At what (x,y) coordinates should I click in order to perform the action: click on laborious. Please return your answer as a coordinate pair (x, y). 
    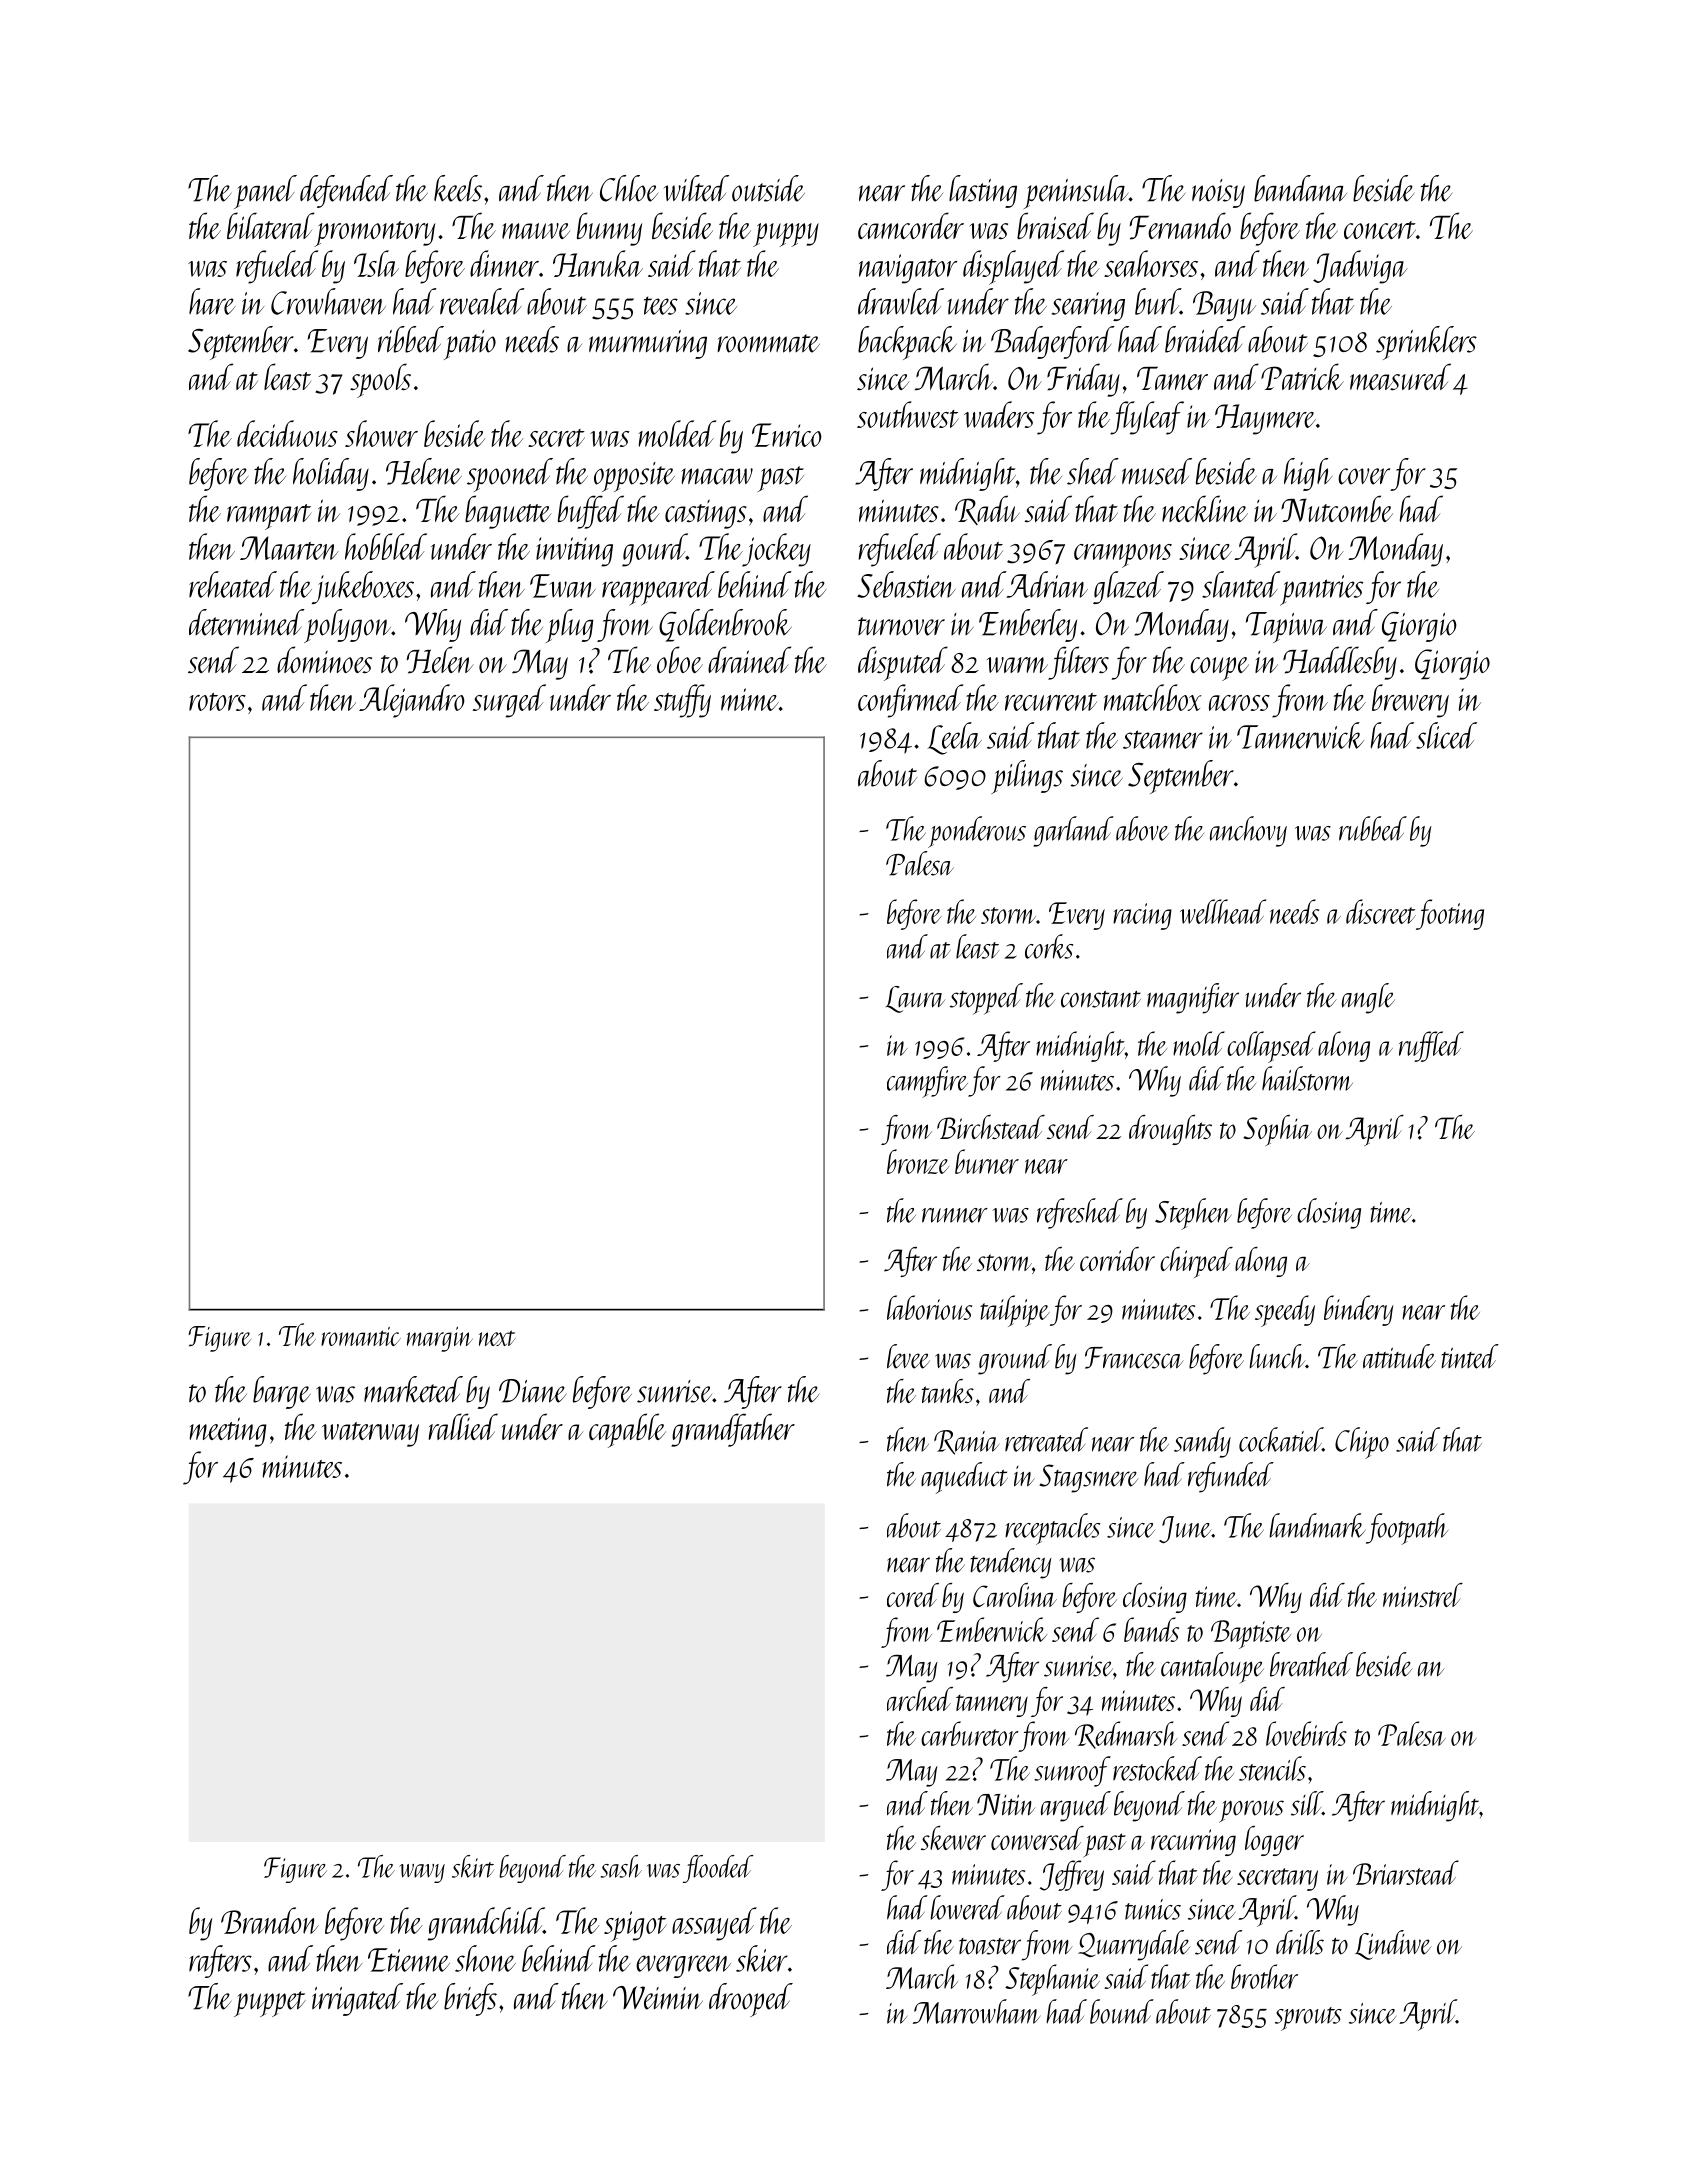
    Looking at the image, I should click on (929, 1307).
